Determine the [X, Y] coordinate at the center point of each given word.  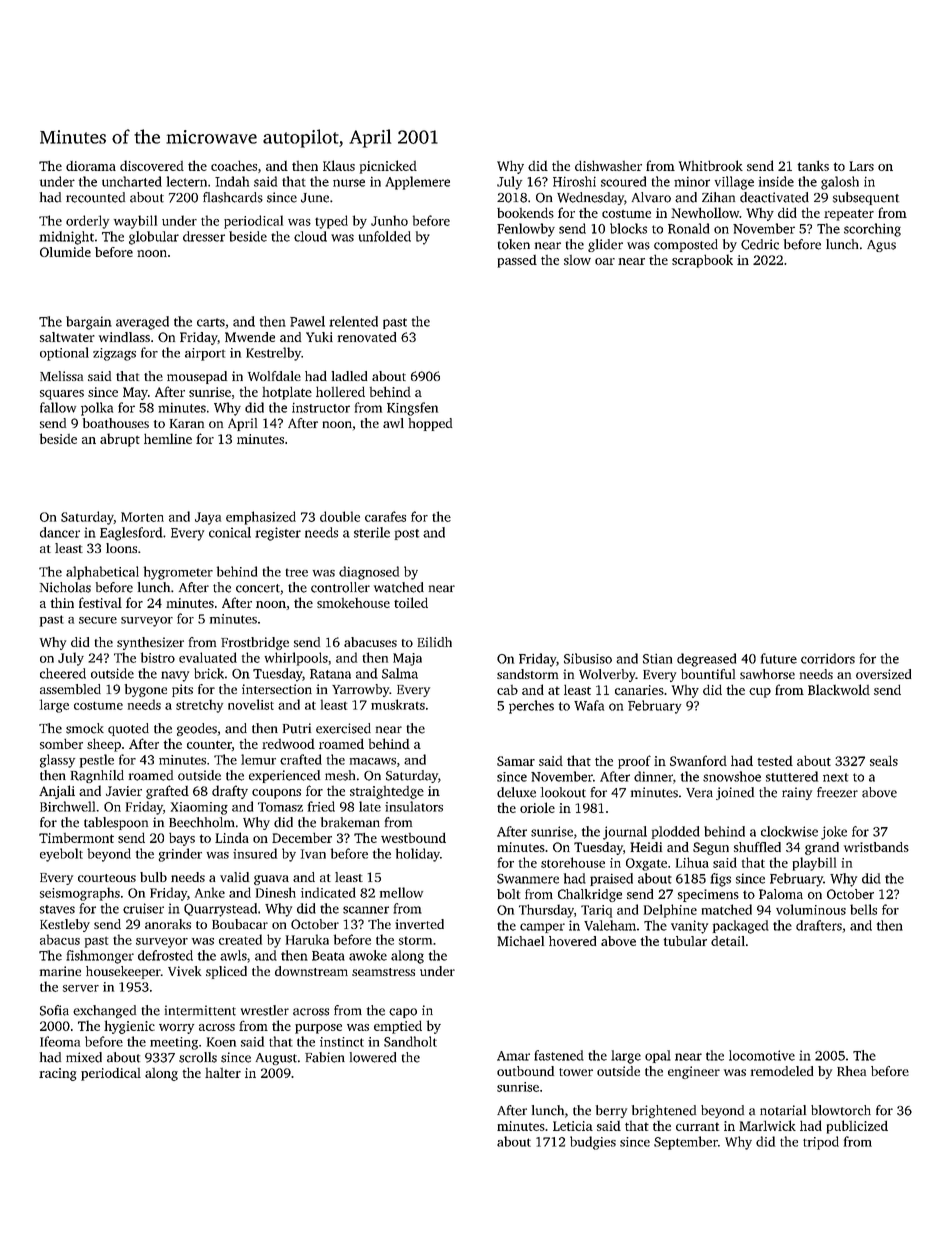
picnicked [388, 167]
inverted [419, 924]
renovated [367, 337]
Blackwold [839, 689]
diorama [91, 166]
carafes [385, 516]
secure [98, 620]
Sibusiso [588, 658]
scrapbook [702, 261]
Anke [210, 892]
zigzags [114, 354]
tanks [813, 166]
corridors [828, 658]
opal [658, 1056]
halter [223, 1073]
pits [182, 690]
